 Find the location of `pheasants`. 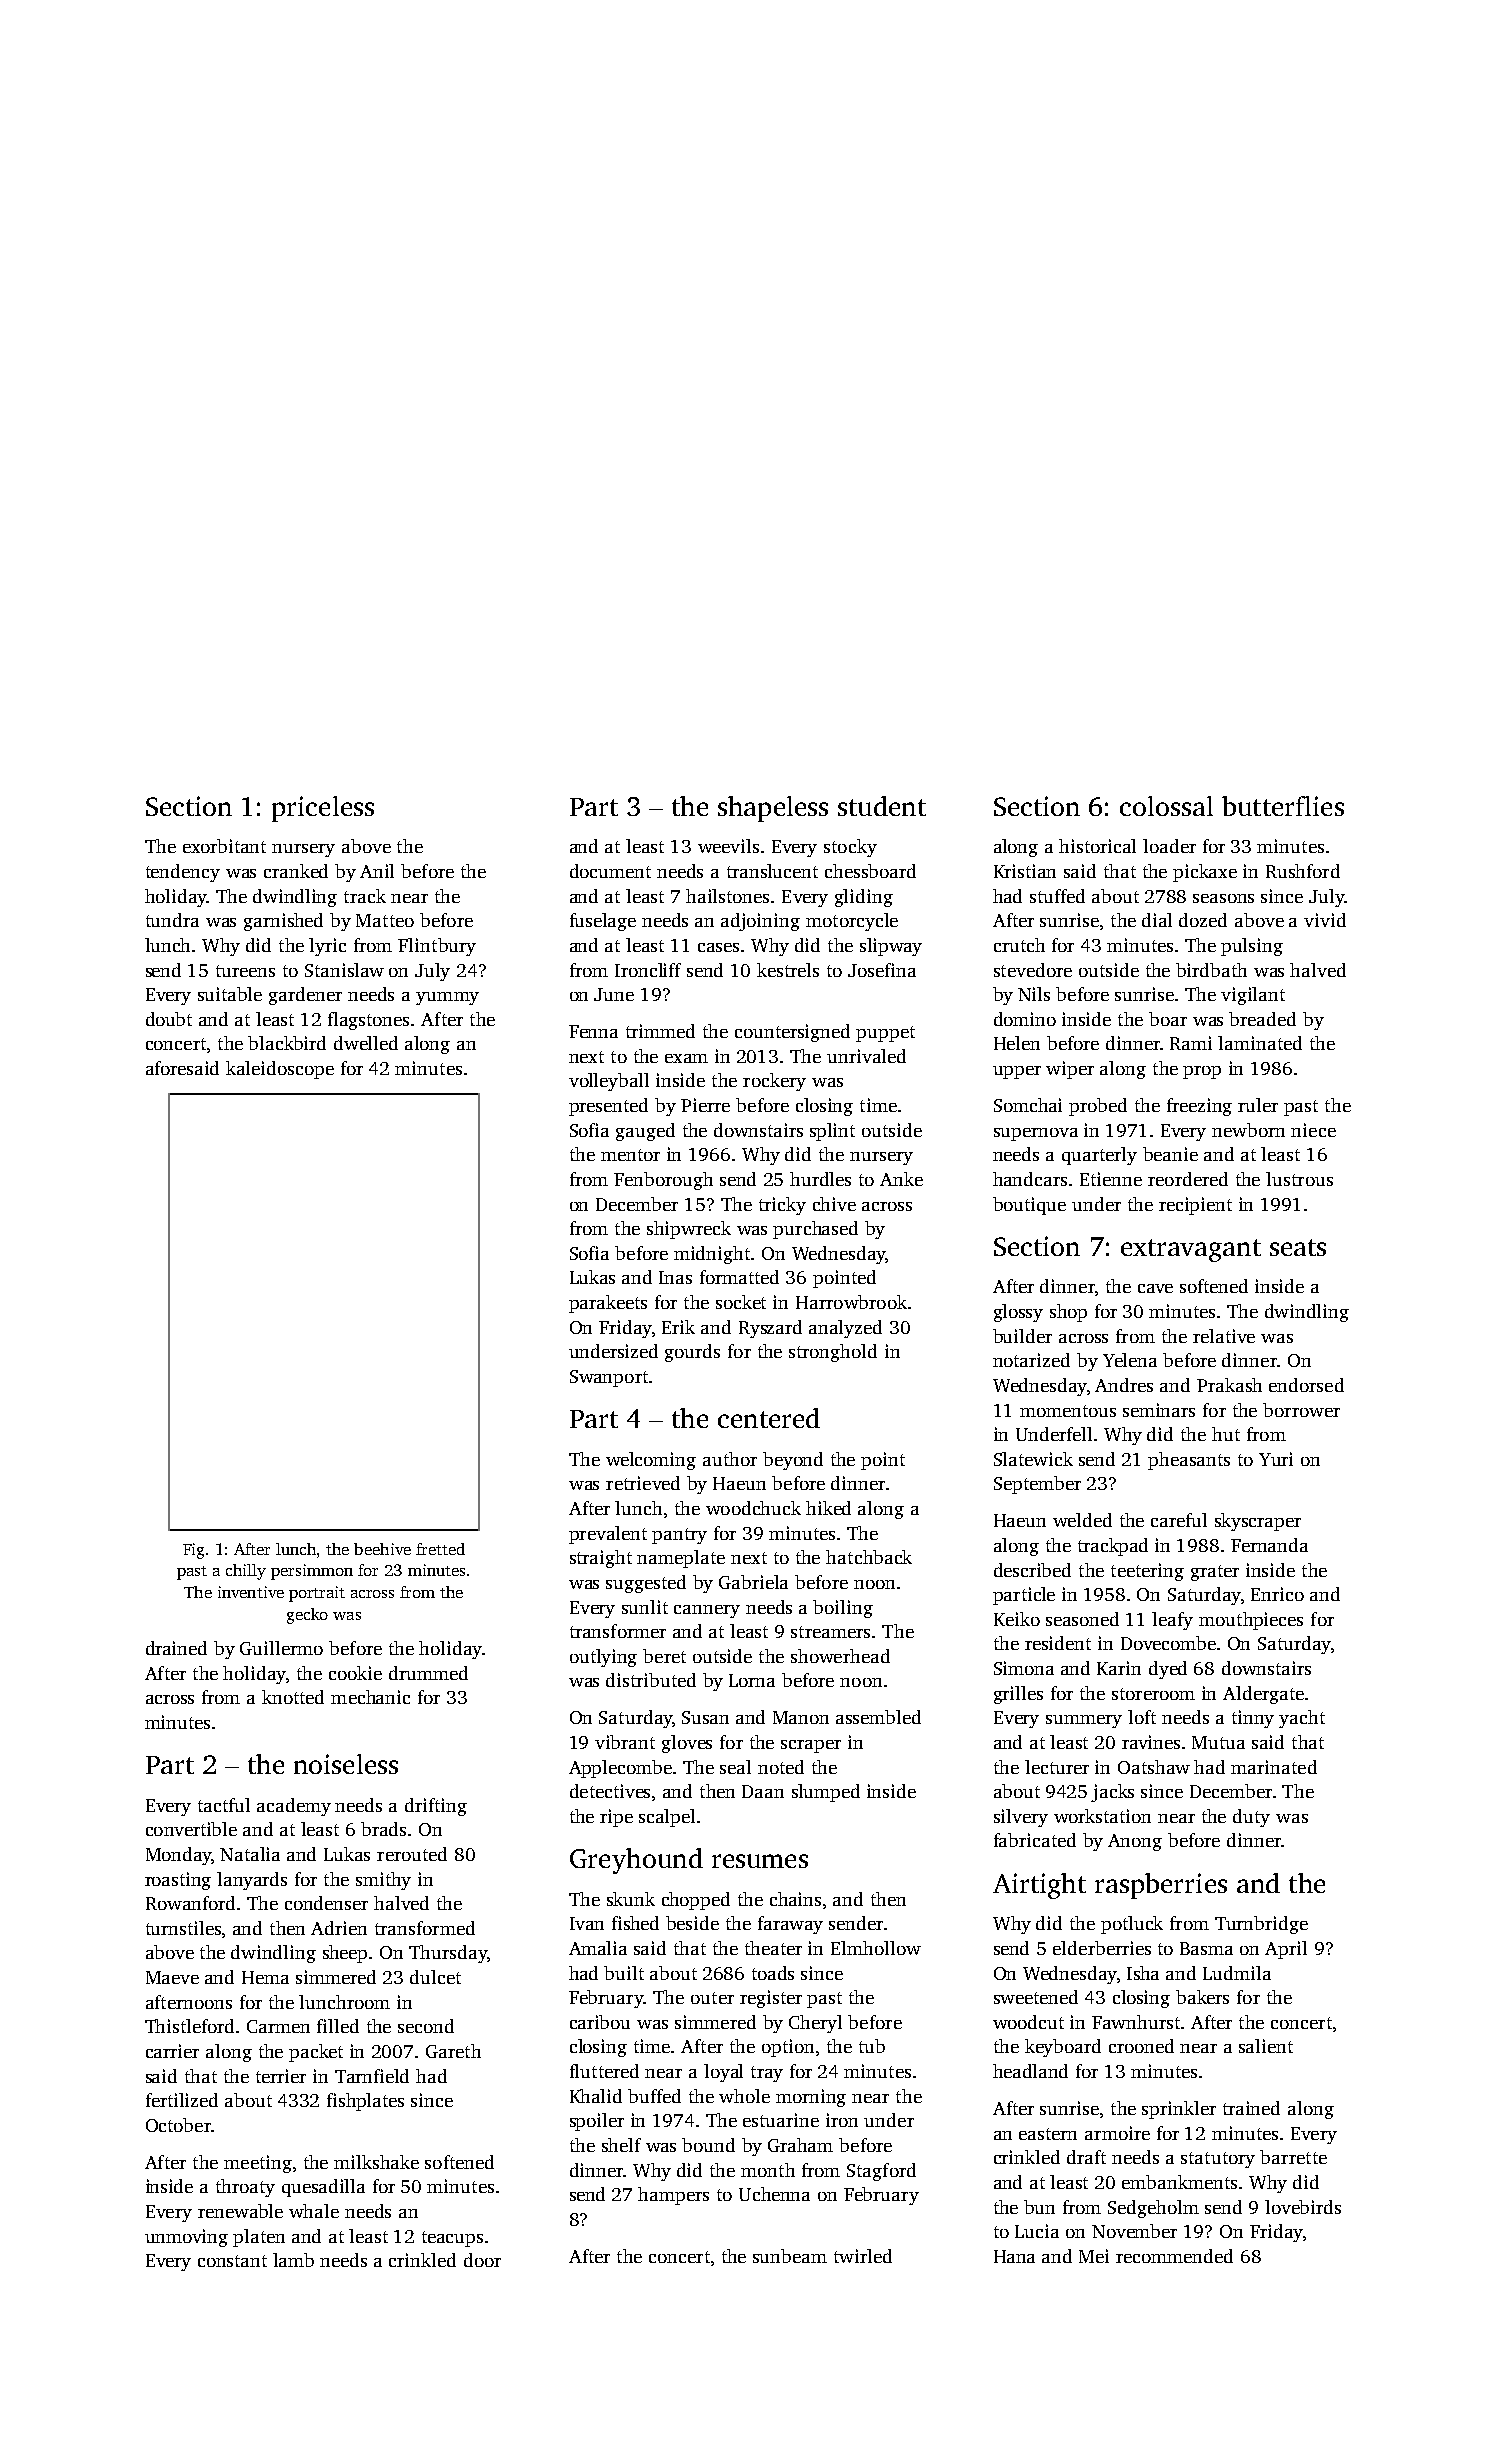

pheasants is located at coordinates (1189, 1461).
